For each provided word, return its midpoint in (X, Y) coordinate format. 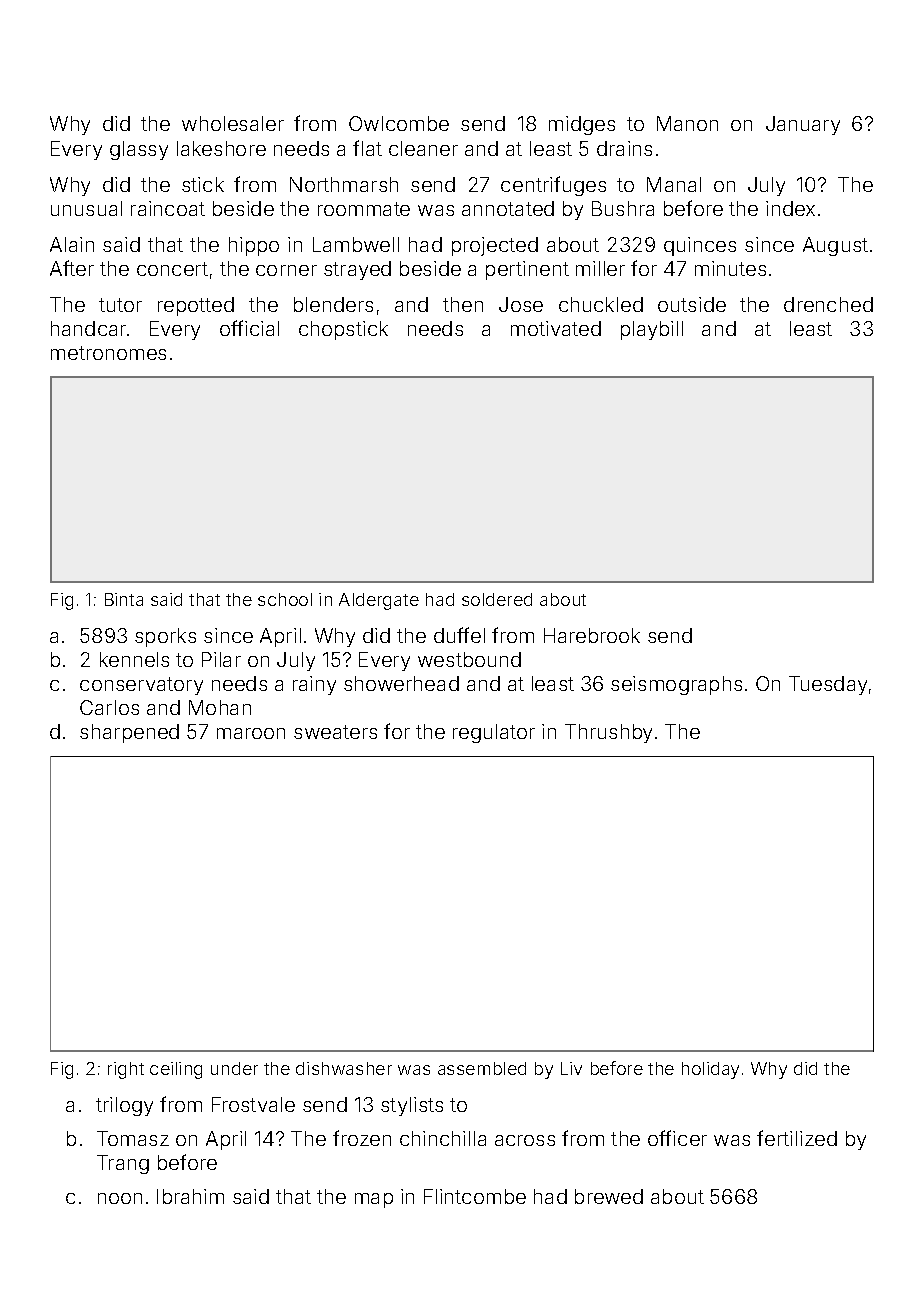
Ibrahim (190, 1196)
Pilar (221, 659)
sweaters (335, 732)
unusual (86, 208)
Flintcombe (475, 1196)
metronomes (108, 353)
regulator (494, 733)
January (803, 125)
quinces (700, 246)
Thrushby (608, 733)
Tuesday (828, 685)
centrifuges (553, 186)
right (126, 1070)
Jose (521, 304)
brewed (609, 1196)
